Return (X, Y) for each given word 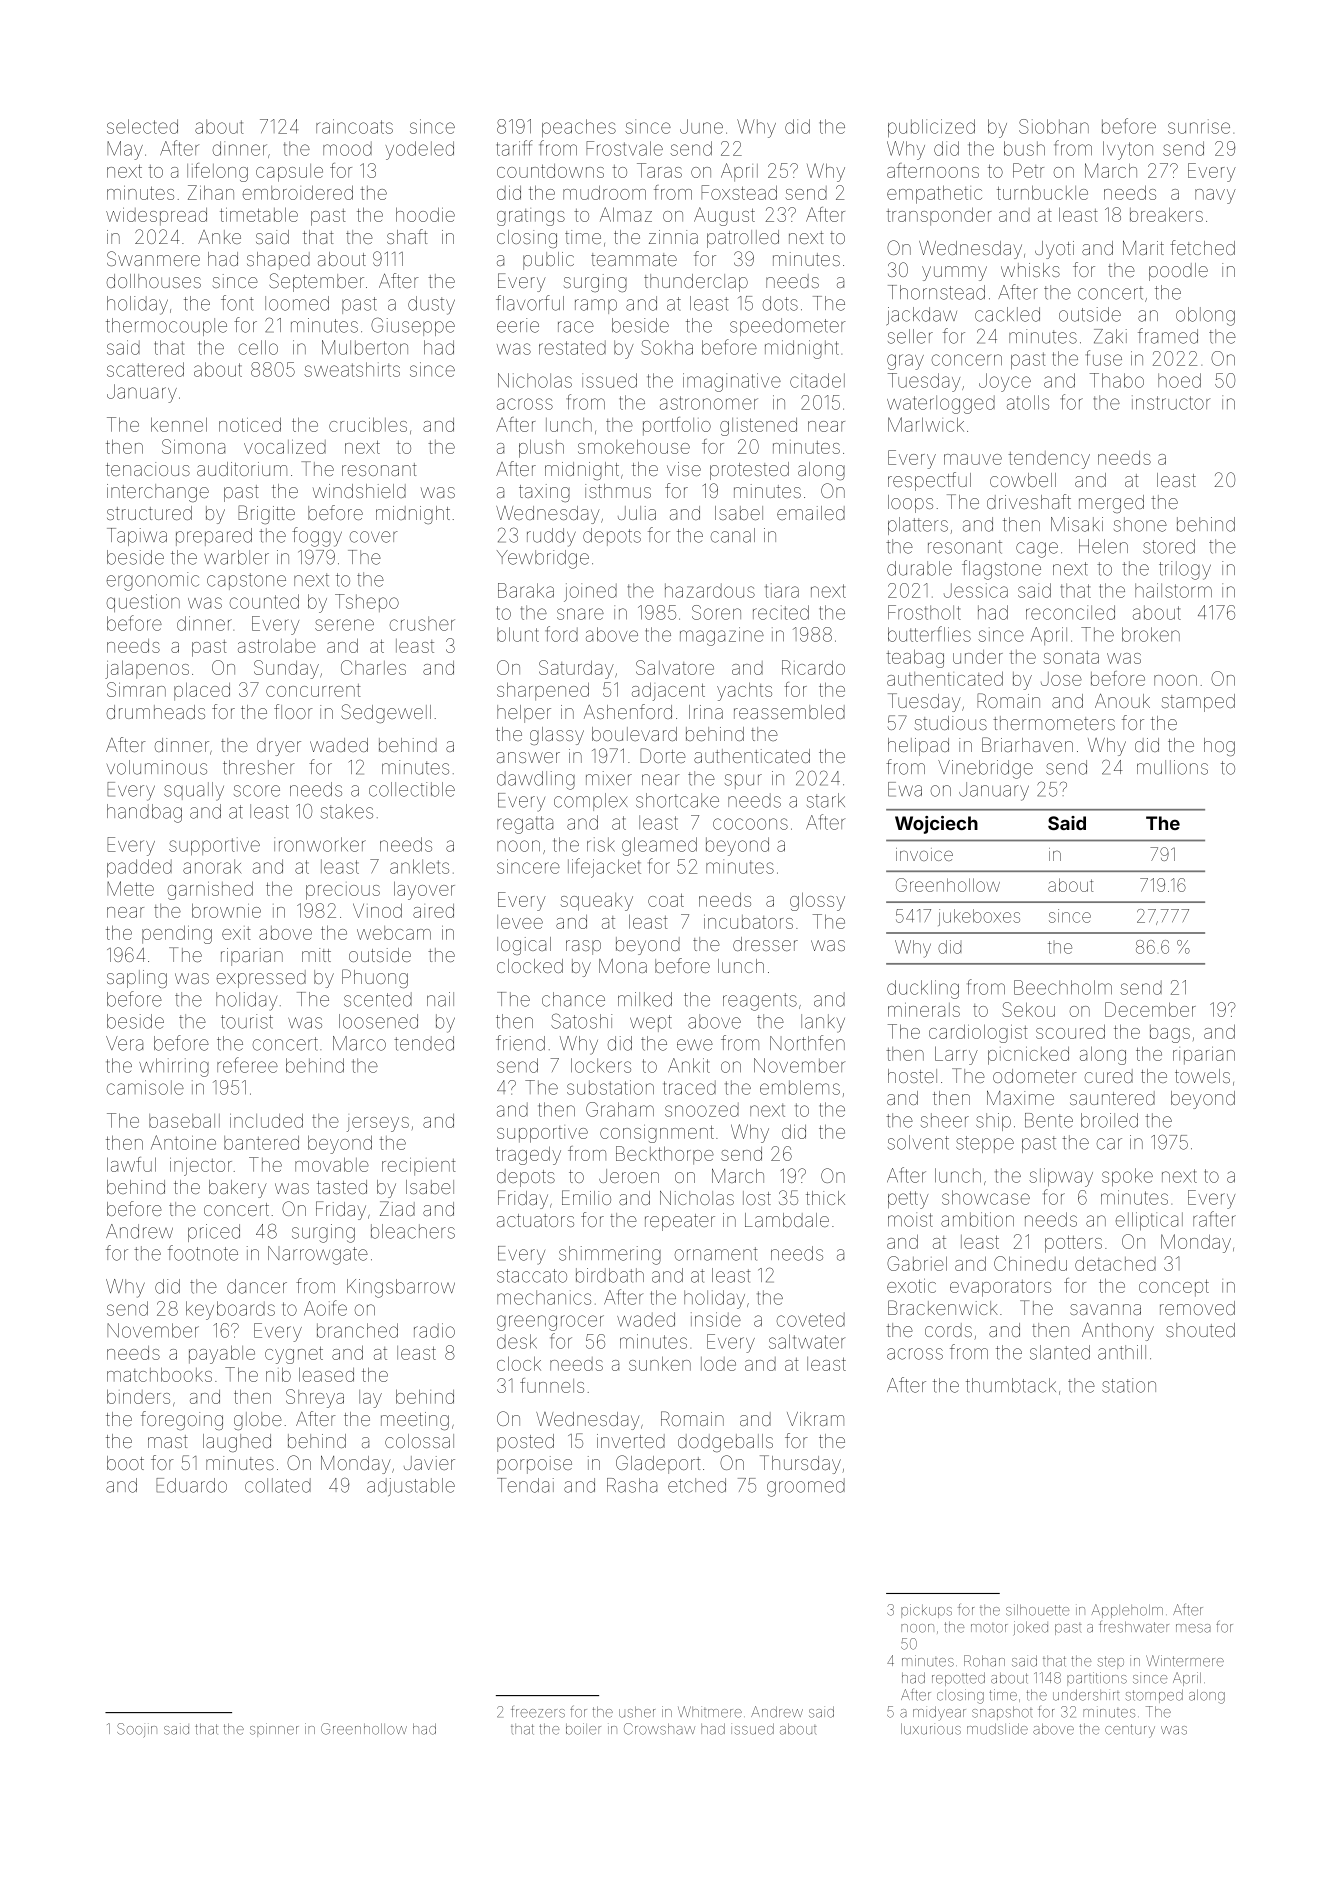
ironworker (320, 844)
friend (520, 1043)
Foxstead (739, 192)
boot (125, 1463)
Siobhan (1054, 126)
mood (347, 148)
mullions (1172, 767)
